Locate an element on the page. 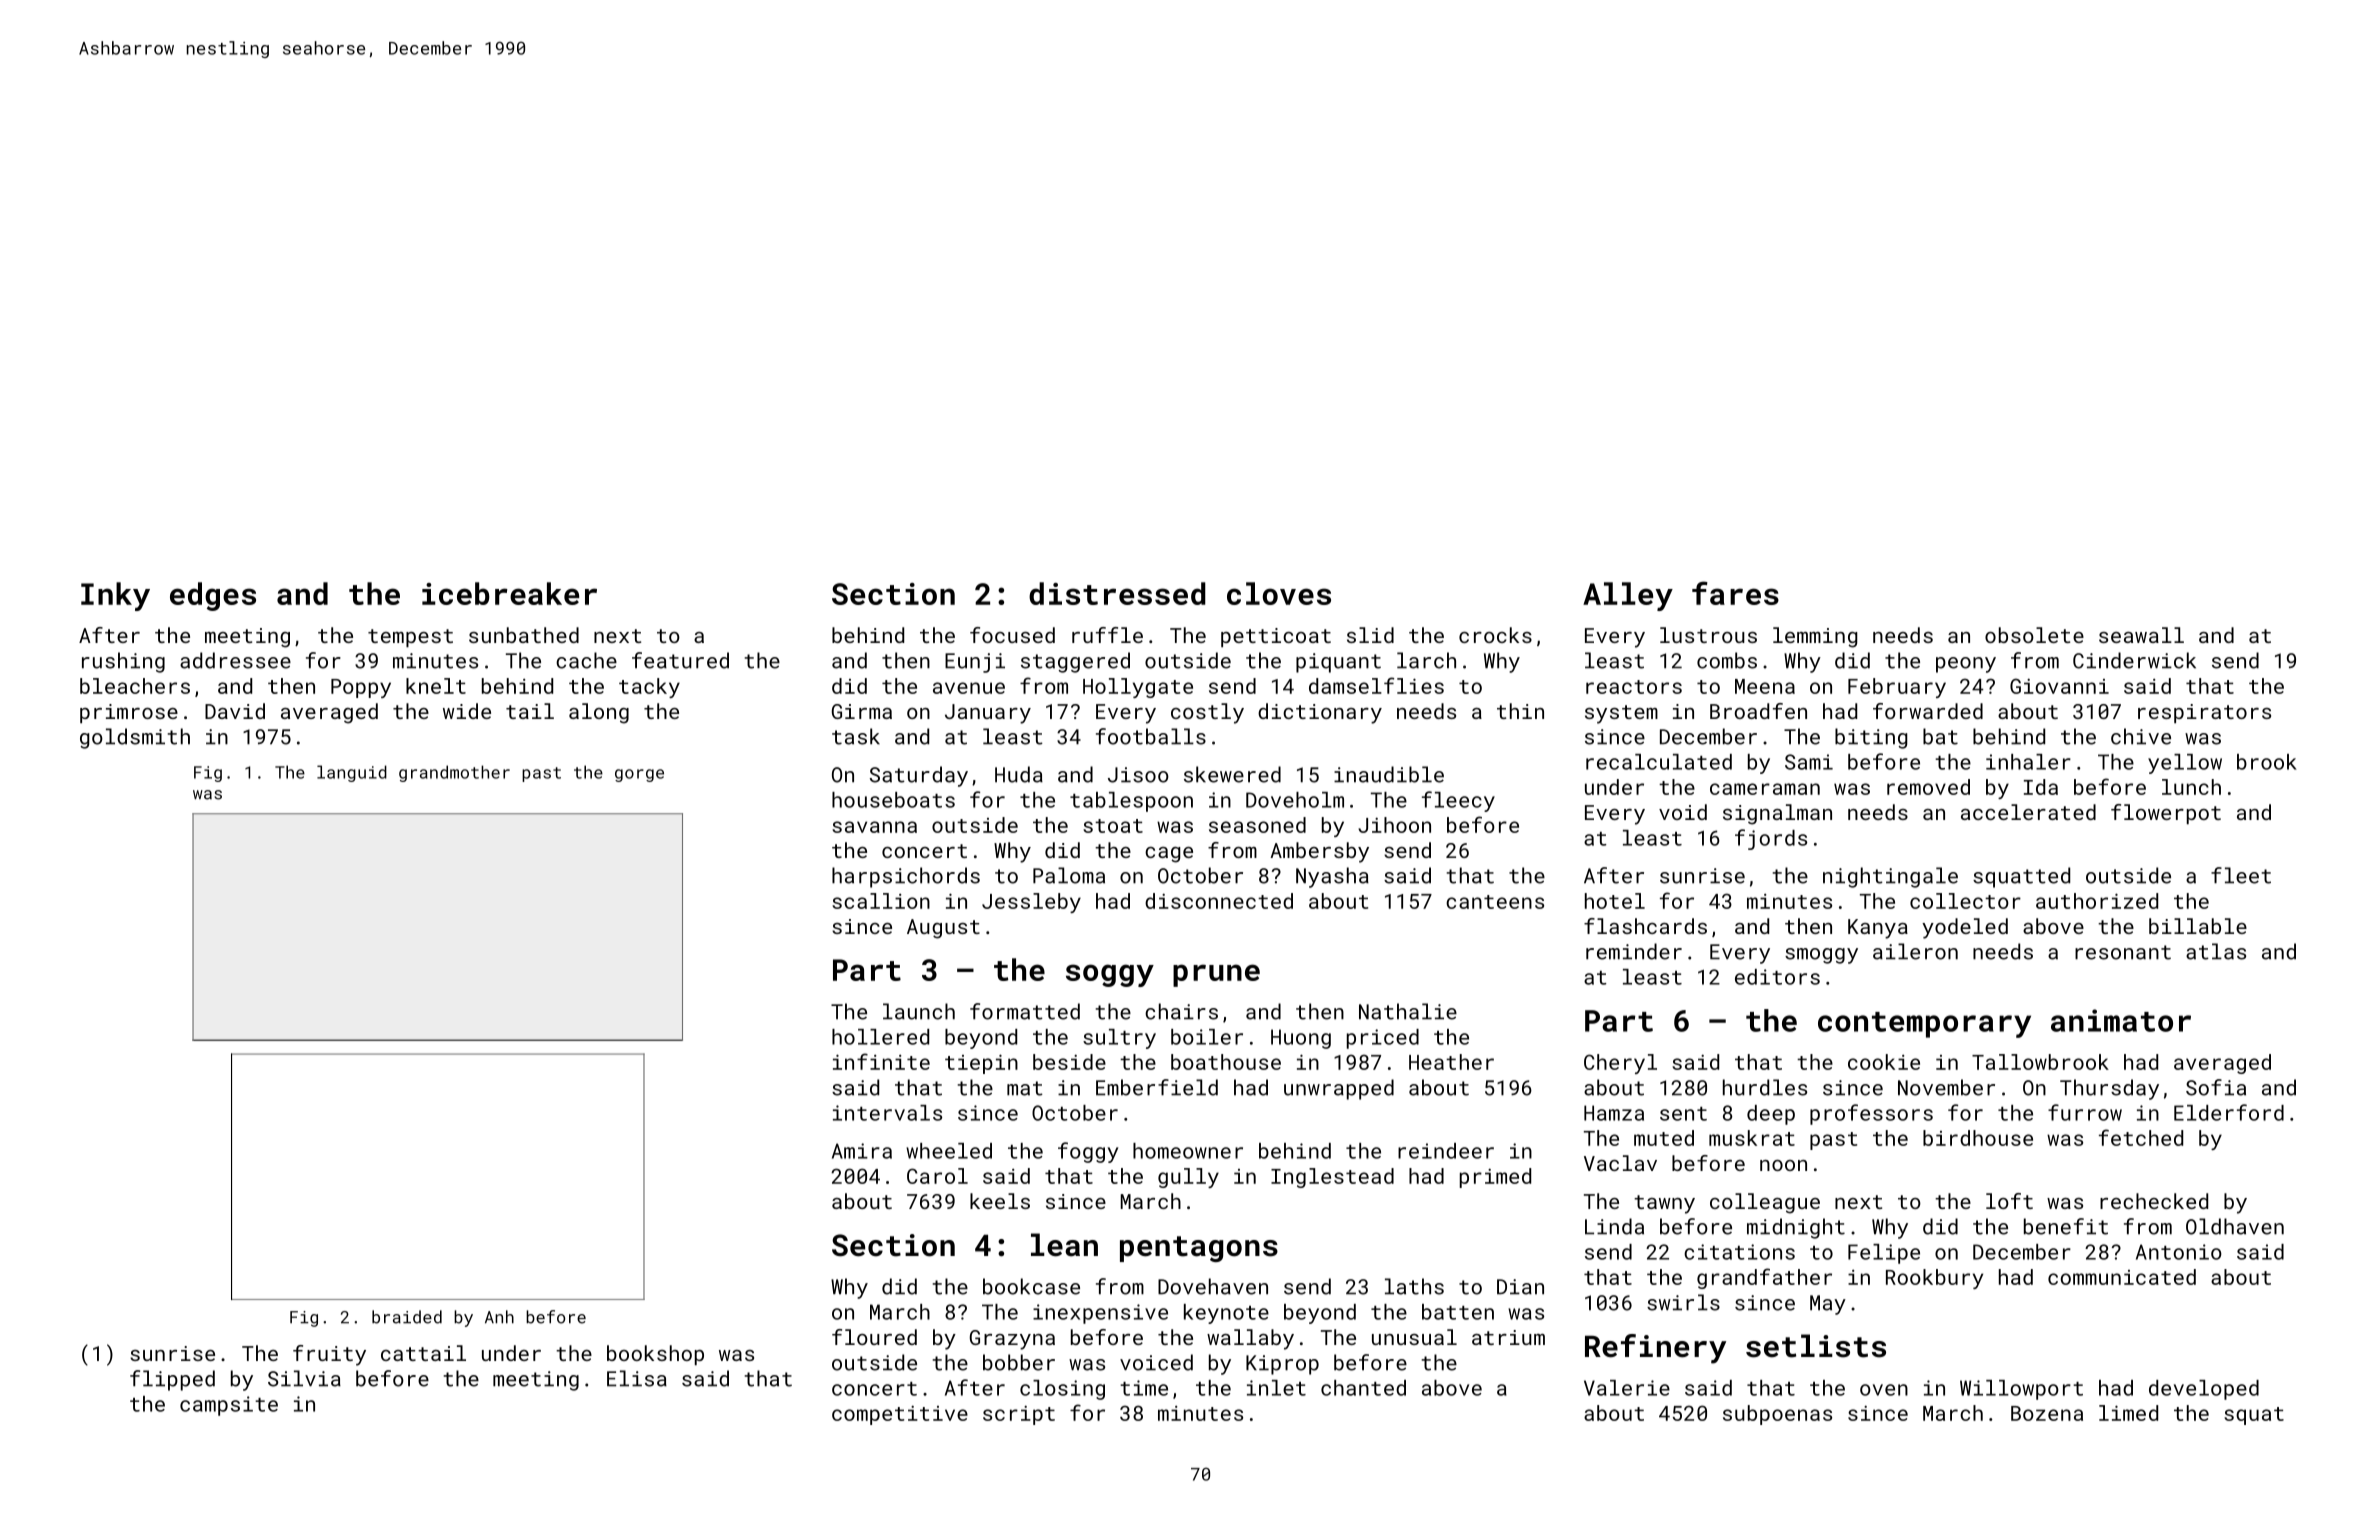  braided is located at coordinates (407, 1317).
